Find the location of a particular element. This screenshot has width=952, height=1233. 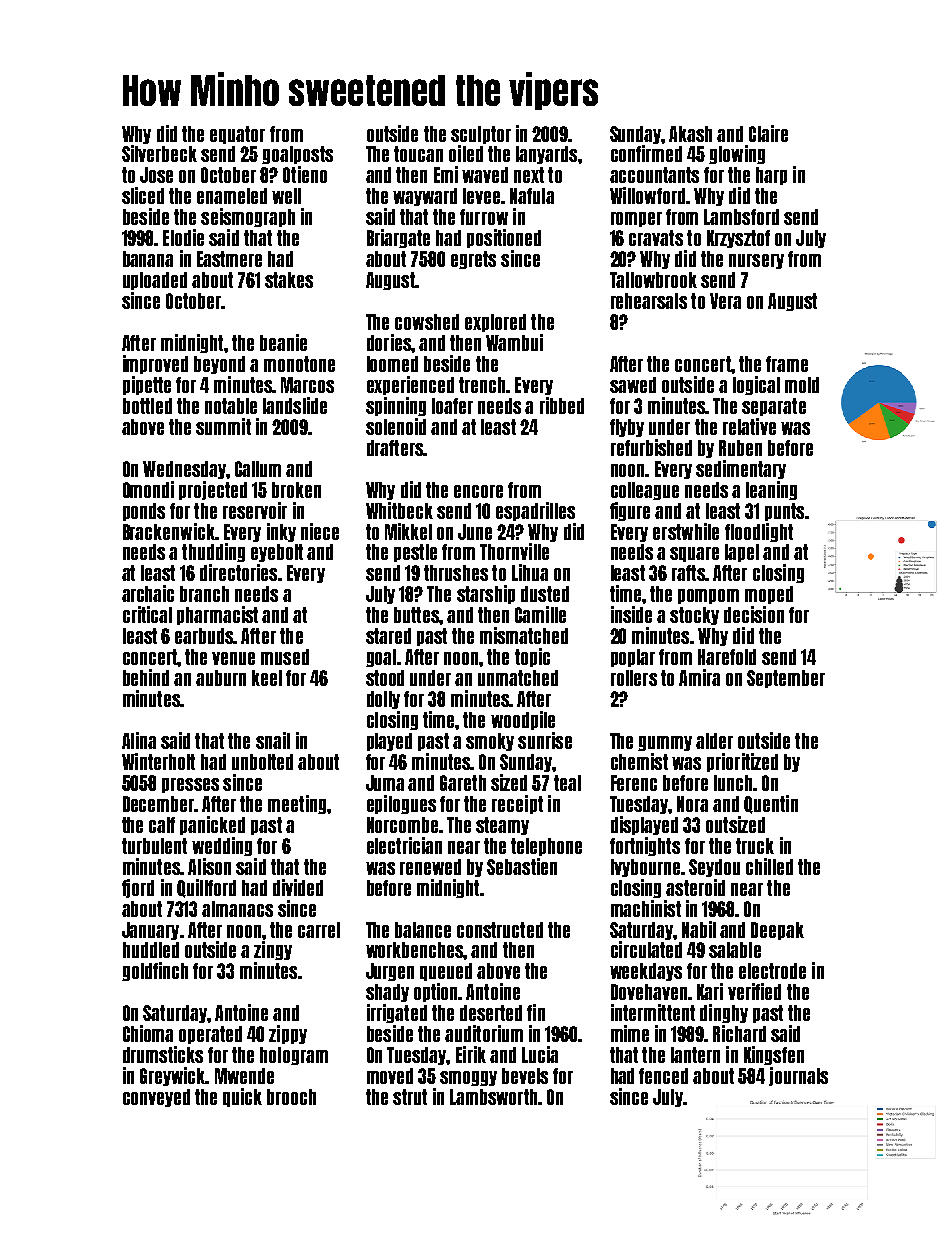

sliced is located at coordinates (143, 195).
